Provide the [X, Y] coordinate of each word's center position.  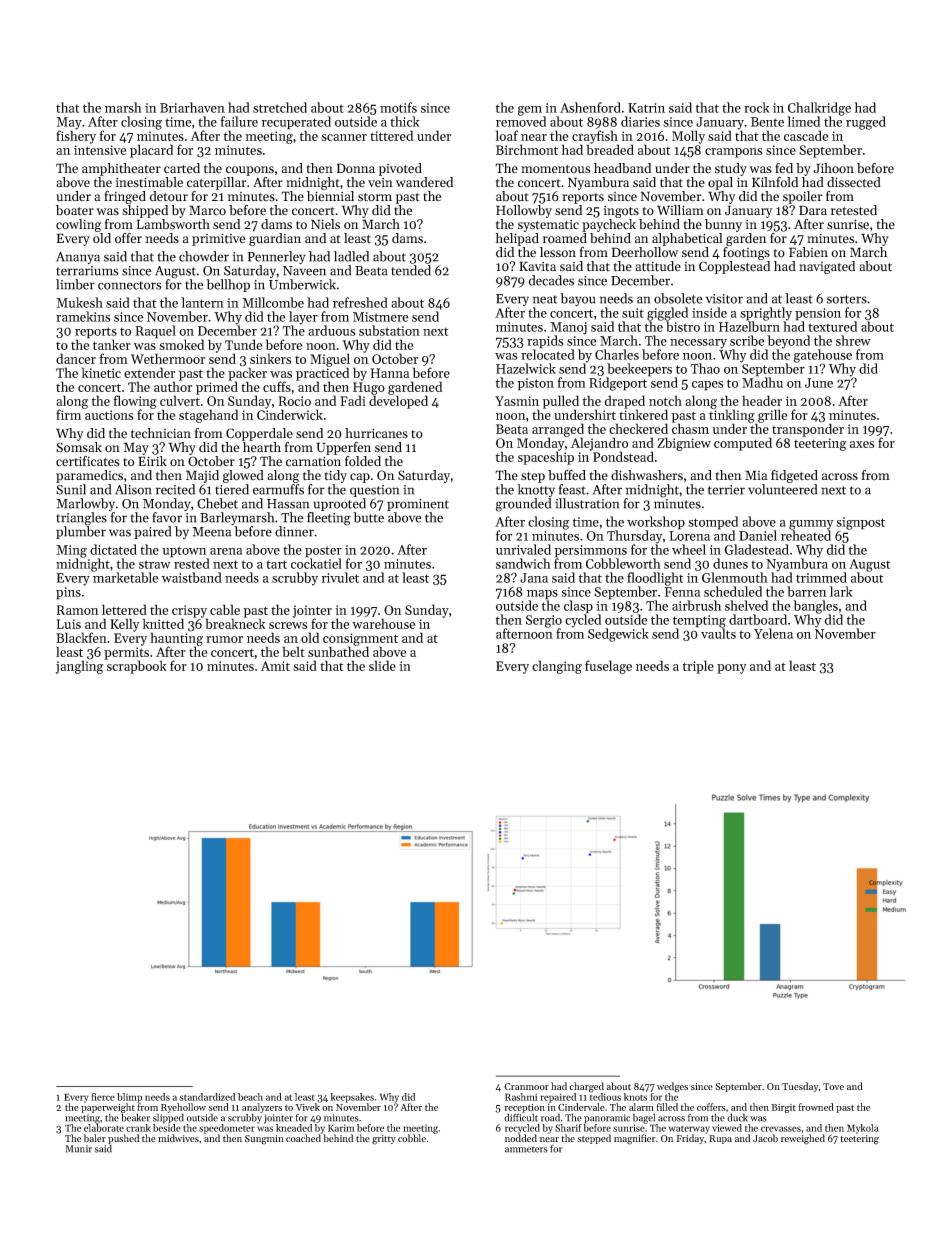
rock [757, 107]
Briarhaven [192, 107]
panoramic [607, 1119]
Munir [78, 1149]
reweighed [803, 1139]
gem [530, 111]
